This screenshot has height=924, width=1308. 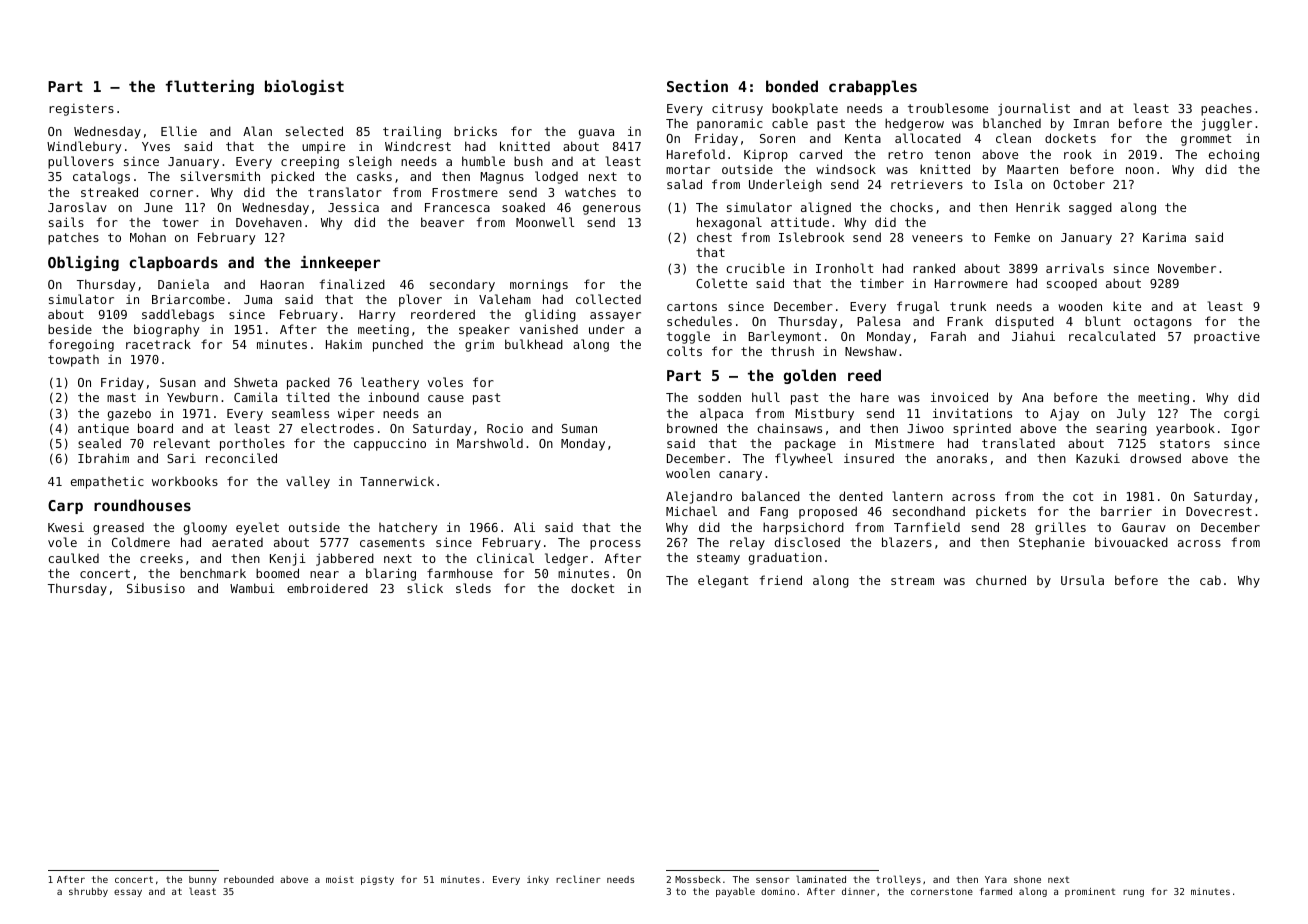 What do you see at coordinates (1001, 580) in the screenshot?
I see `churned` at bounding box center [1001, 580].
